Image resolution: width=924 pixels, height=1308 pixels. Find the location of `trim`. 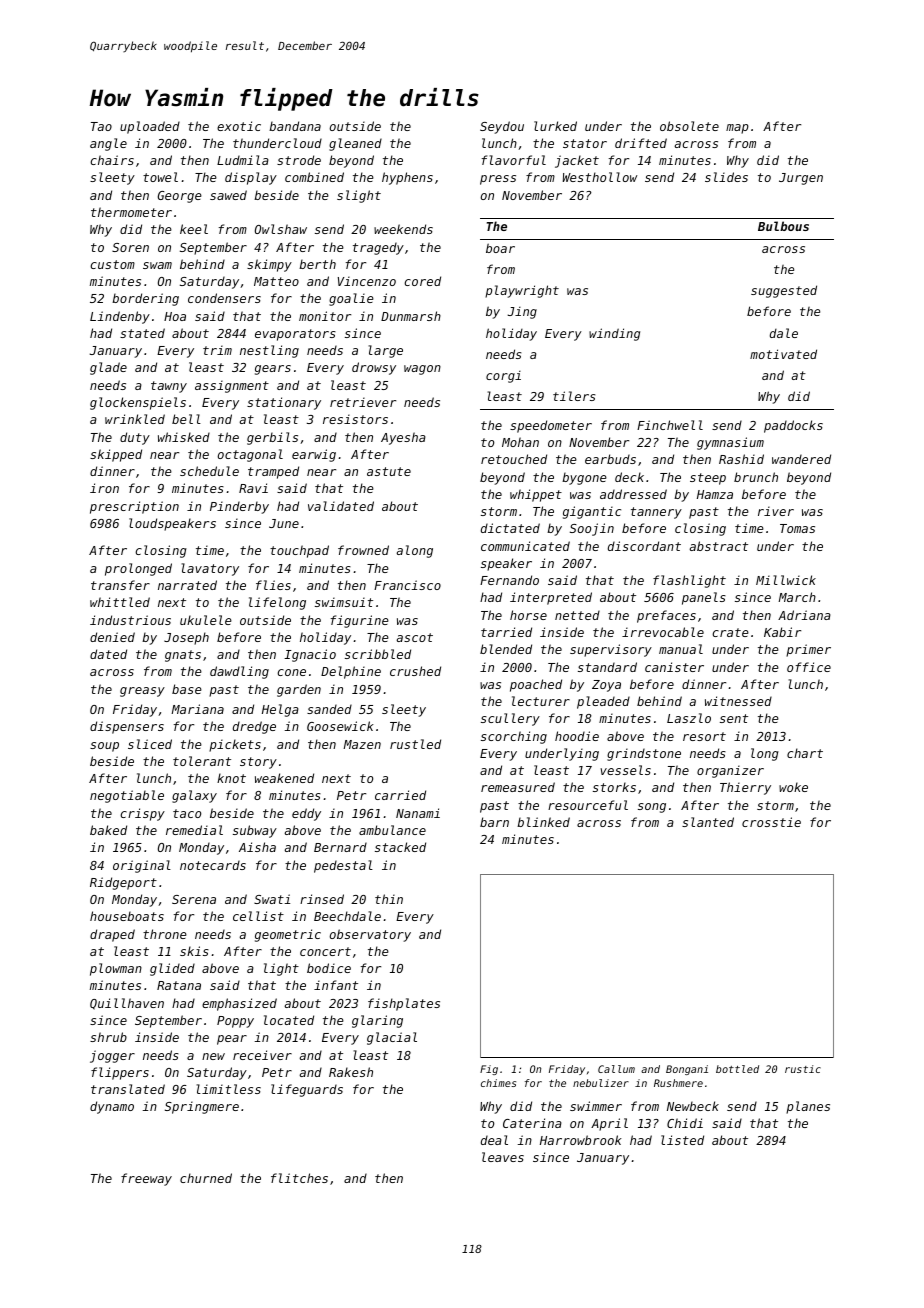

trim is located at coordinates (217, 350).
